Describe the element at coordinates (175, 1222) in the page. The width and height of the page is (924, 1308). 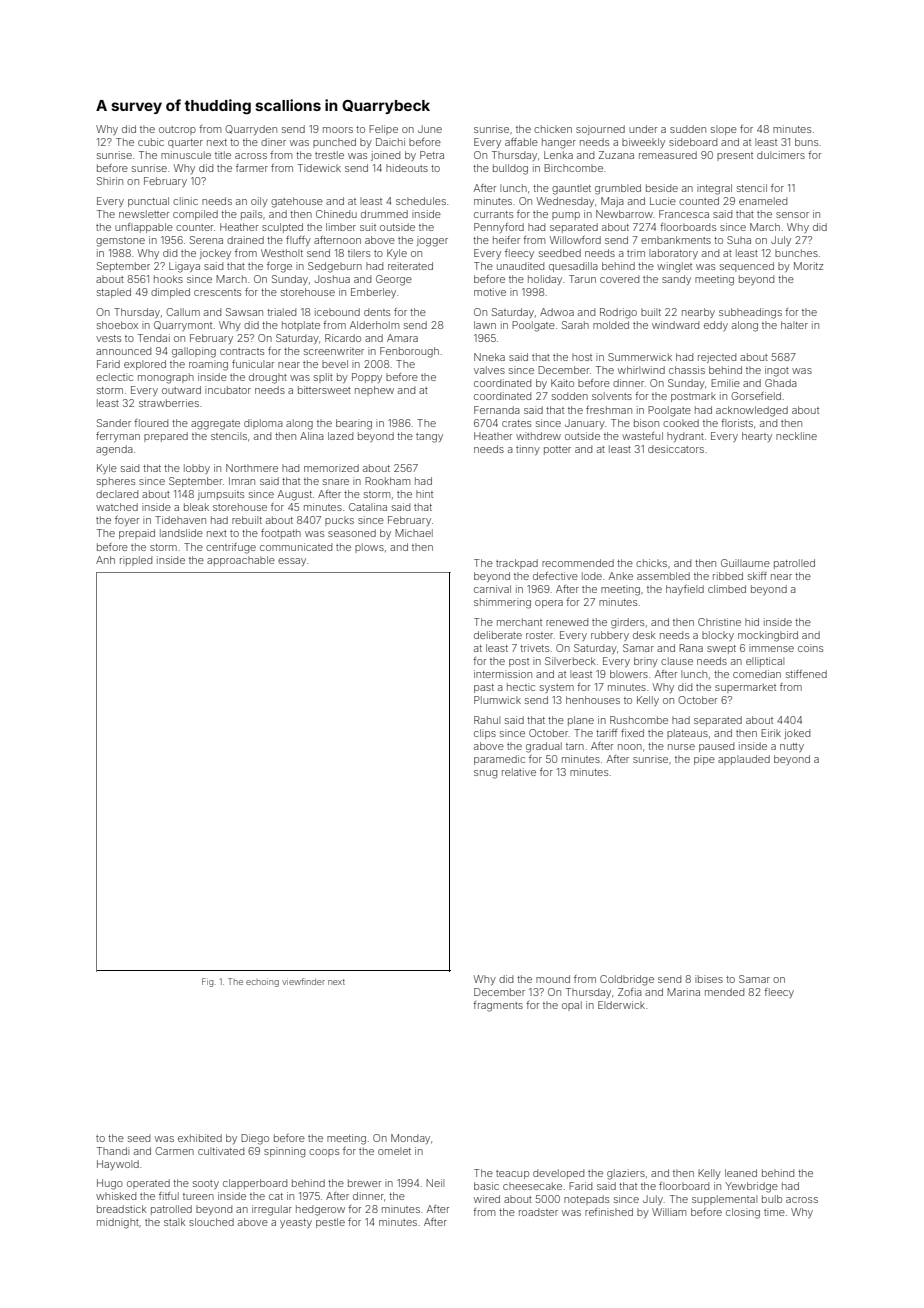
I see `stalk` at that location.
